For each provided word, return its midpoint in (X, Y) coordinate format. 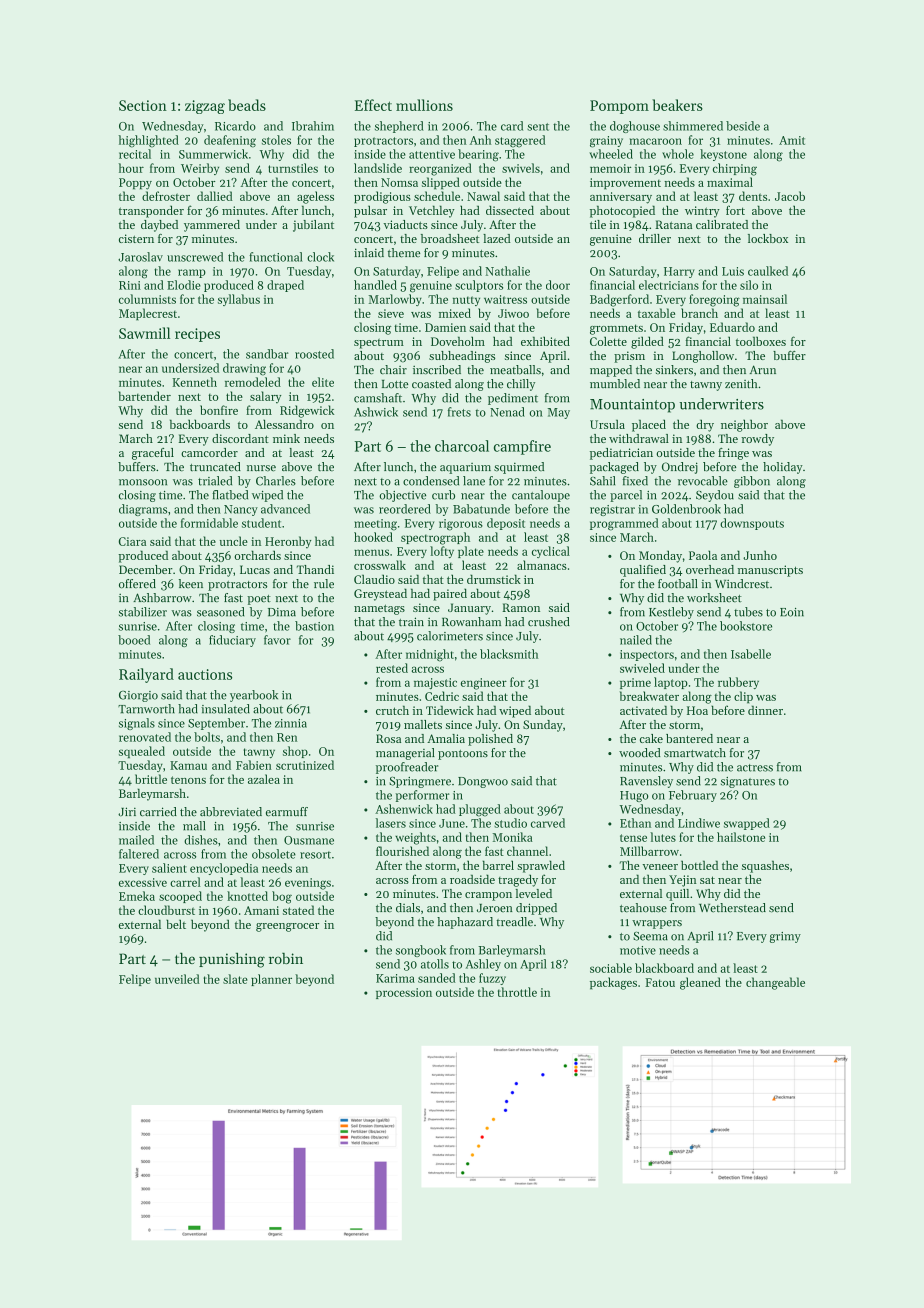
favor (277, 640)
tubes (748, 612)
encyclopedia (224, 869)
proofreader (407, 768)
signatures (748, 782)
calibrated (722, 224)
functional (276, 257)
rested (392, 668)
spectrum (379, 344)
